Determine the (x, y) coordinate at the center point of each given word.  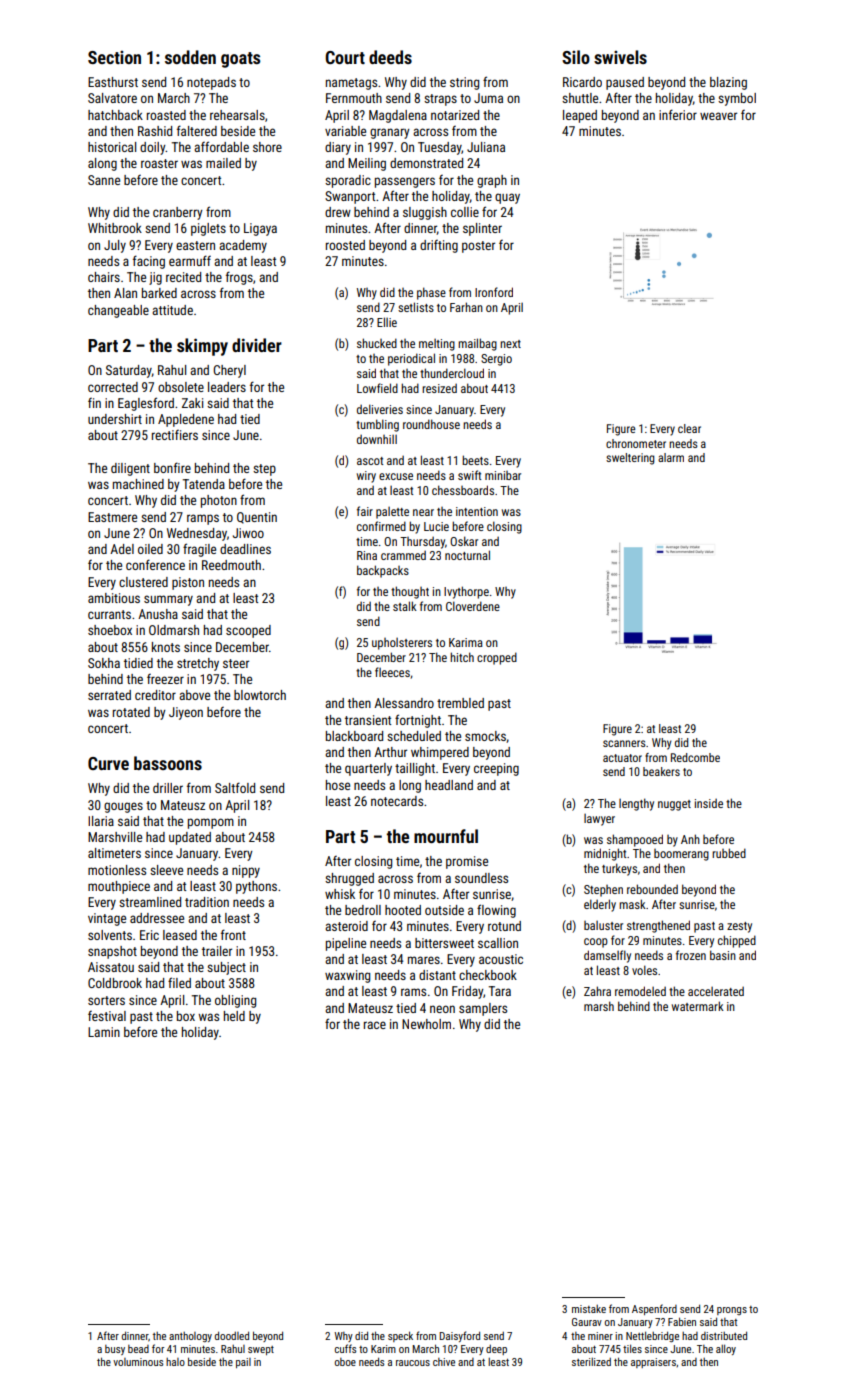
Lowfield (377, 388)
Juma (488, 98)
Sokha (104, 663)
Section (114, 57)
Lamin (104, 1032)
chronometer (636, 443)
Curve (108, 763)
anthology (190, 1337)
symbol (737, 99)
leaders (227, 387)
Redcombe (695, 757)
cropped (497, 658)
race (375, 1025)
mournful (446, 836)
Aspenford (654, 1309)
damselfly (607, 956)
